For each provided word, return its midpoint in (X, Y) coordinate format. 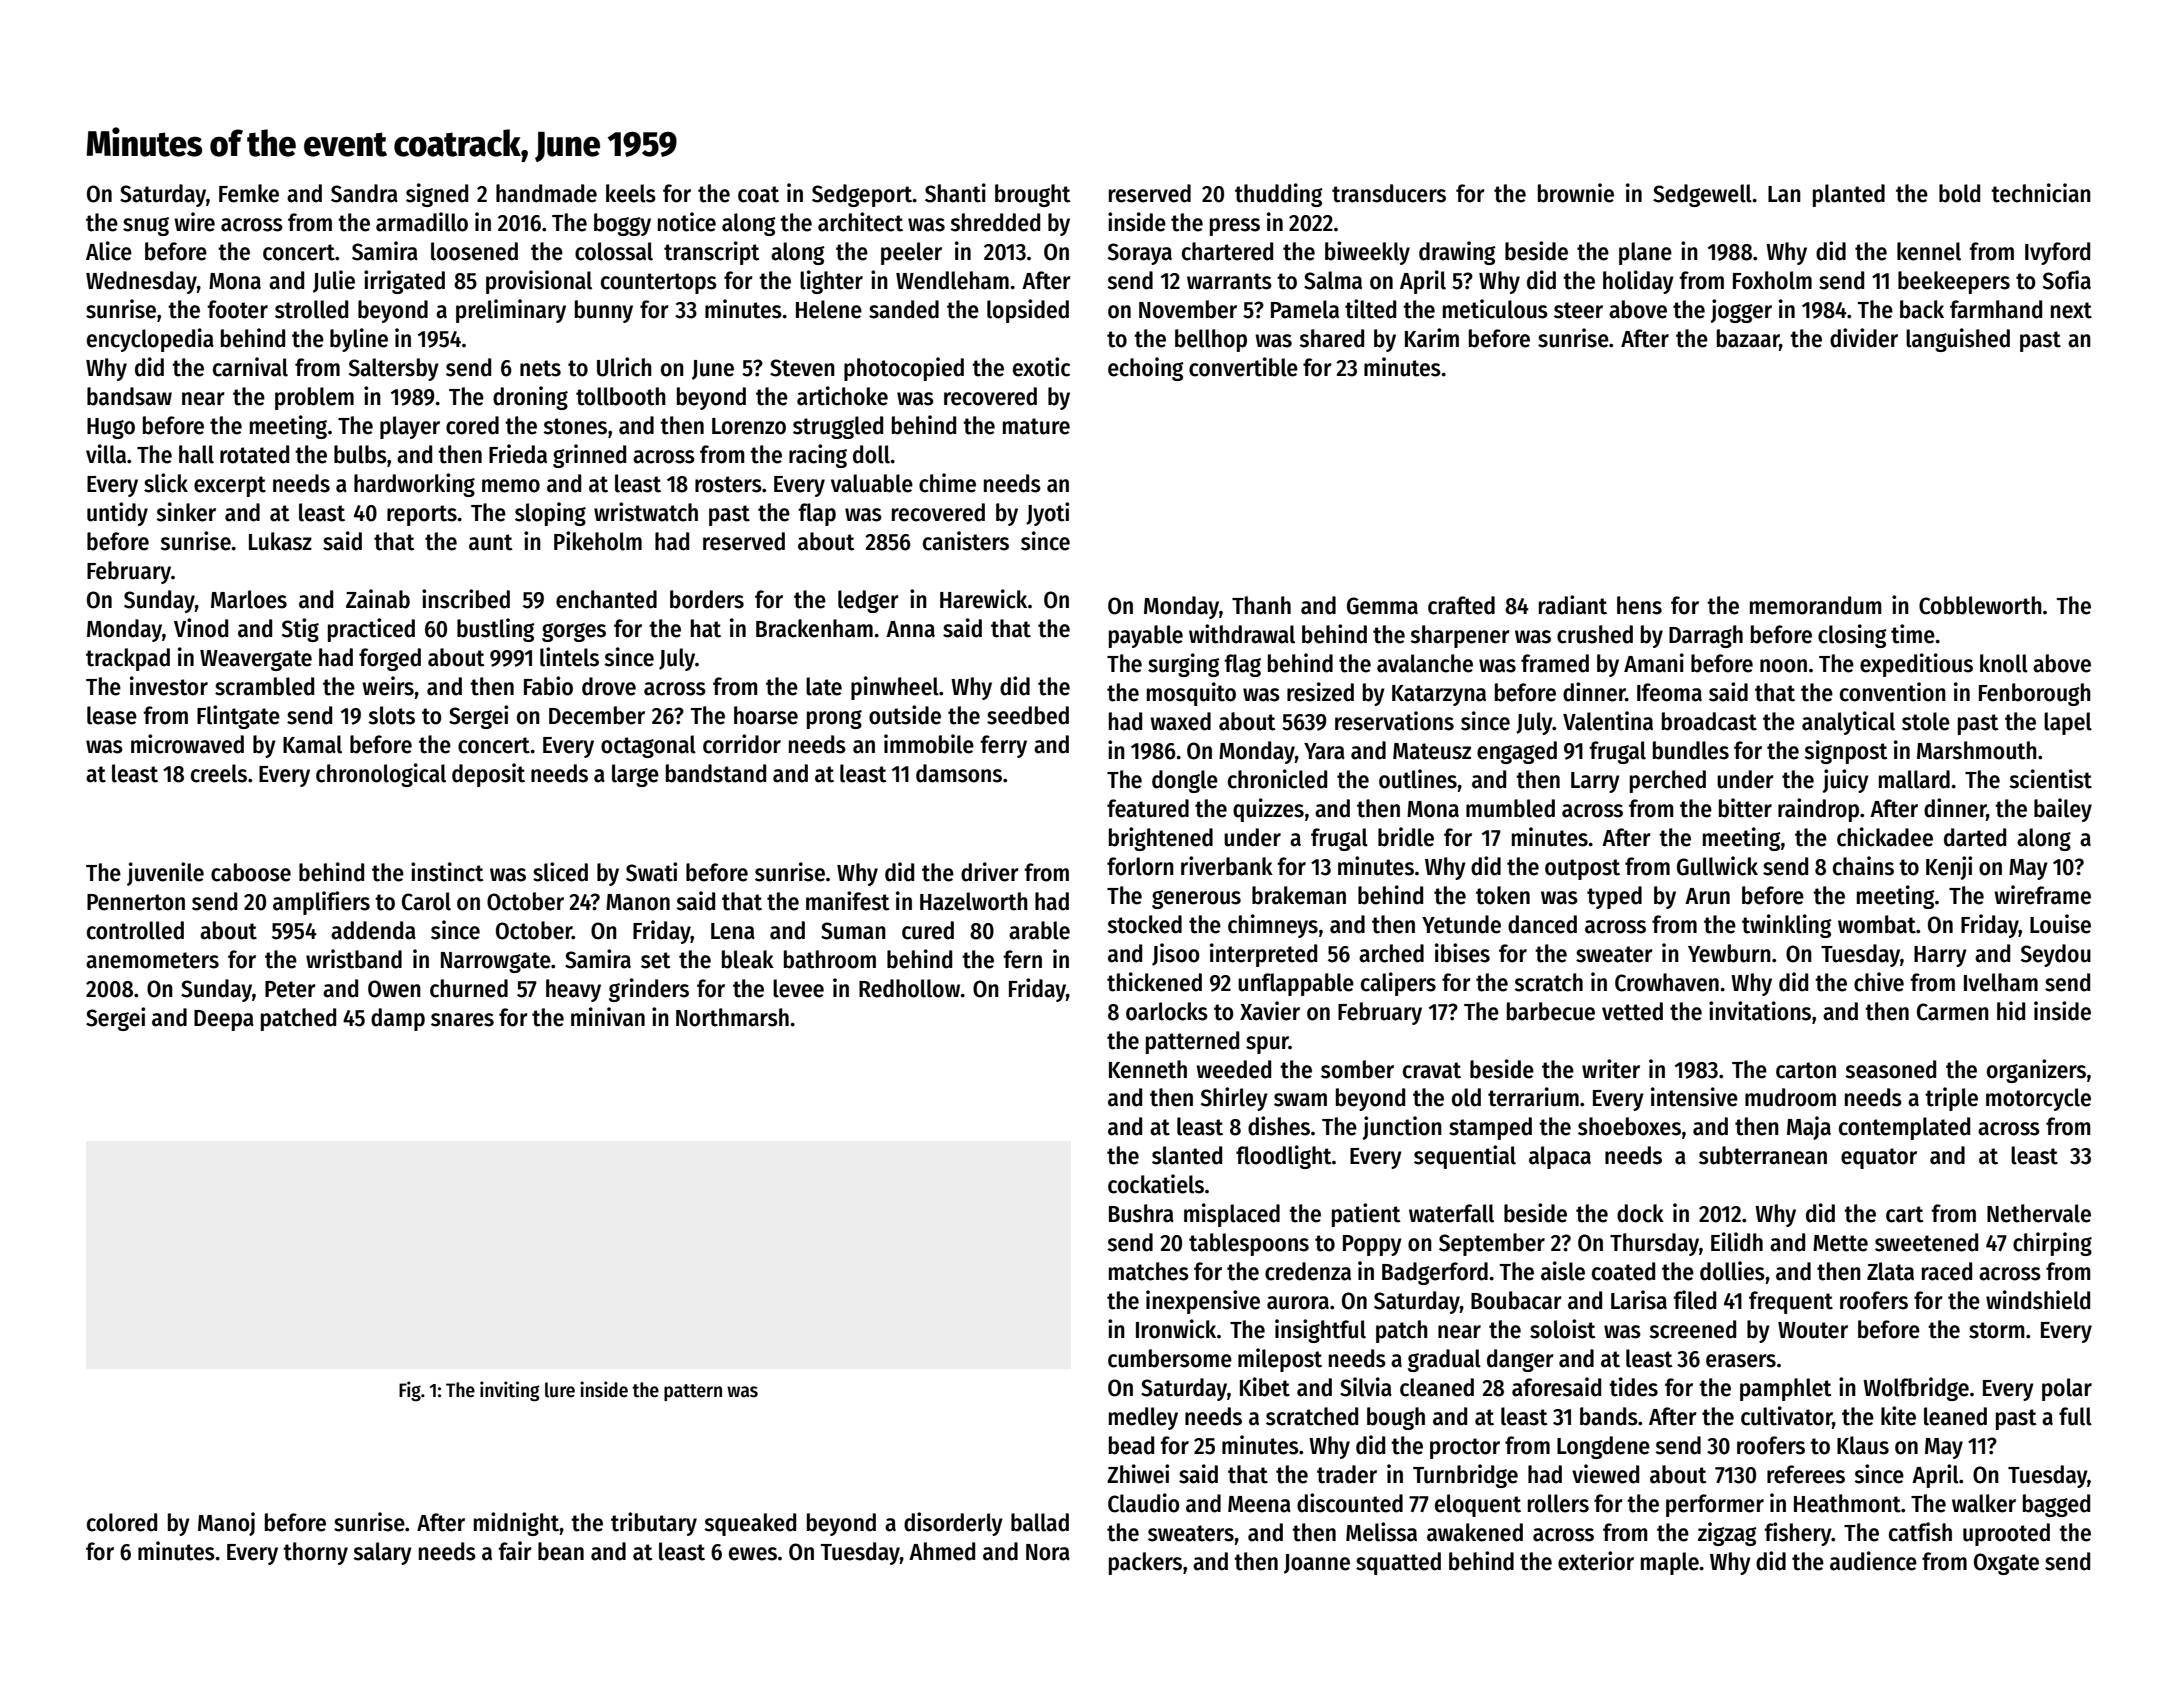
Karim (1432, 338)
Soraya (1140, 254)
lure (560, 1390)
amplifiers (321, 903)
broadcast (1709, 721)
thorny (315, 1553)
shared (1331, 338)
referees (1806, 1474)
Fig (410, 1391)
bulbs (360, 454)
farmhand (1996, 309)
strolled (311, 309)
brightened (1161, 839)
